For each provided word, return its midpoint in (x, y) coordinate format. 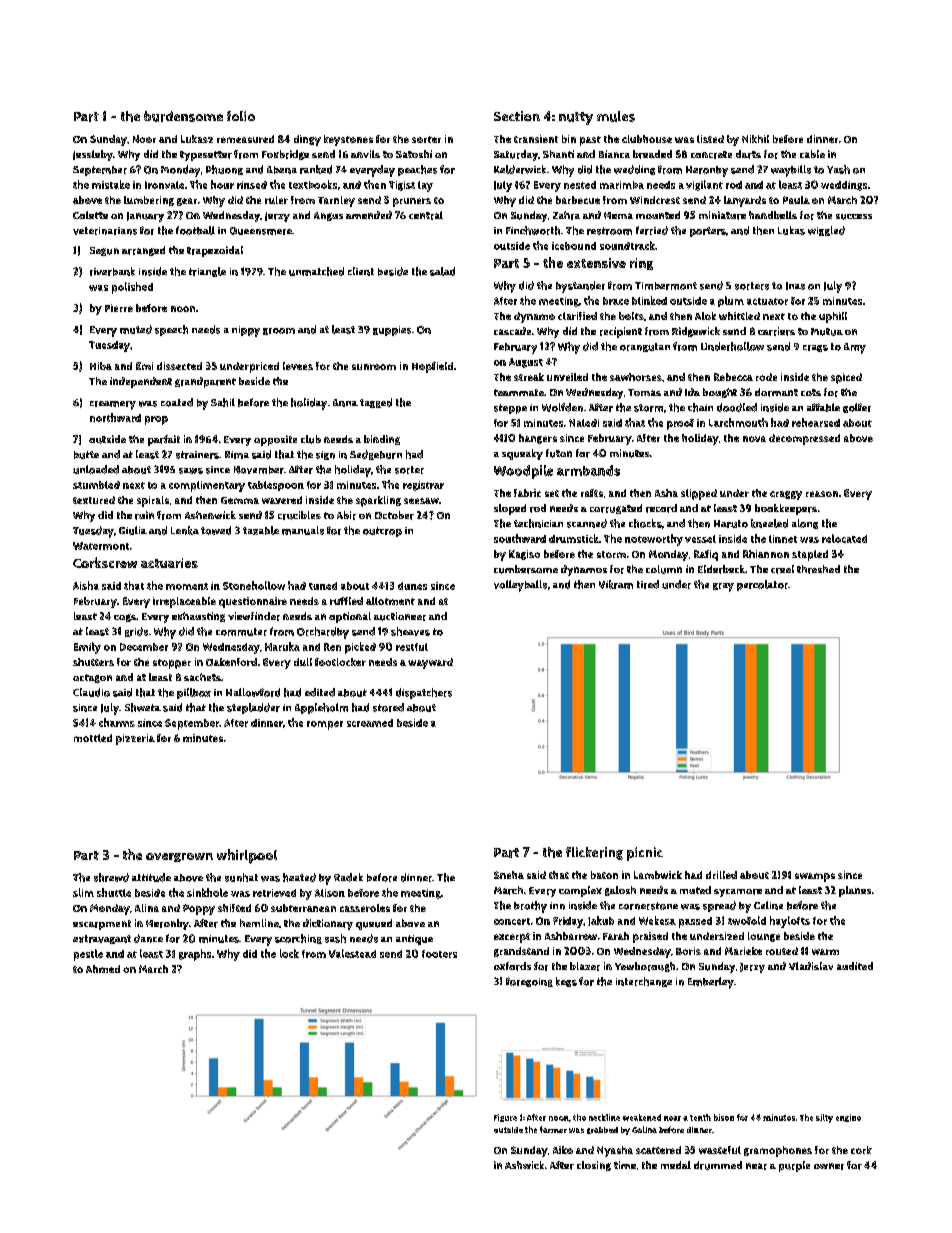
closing (594, 1166)
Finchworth (533, 230)
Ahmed (103, 969)
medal (676, 1165)
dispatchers (424, 693)
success (854, 217)
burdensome (183, 116)
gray (723, 587)
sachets (202, 677)
